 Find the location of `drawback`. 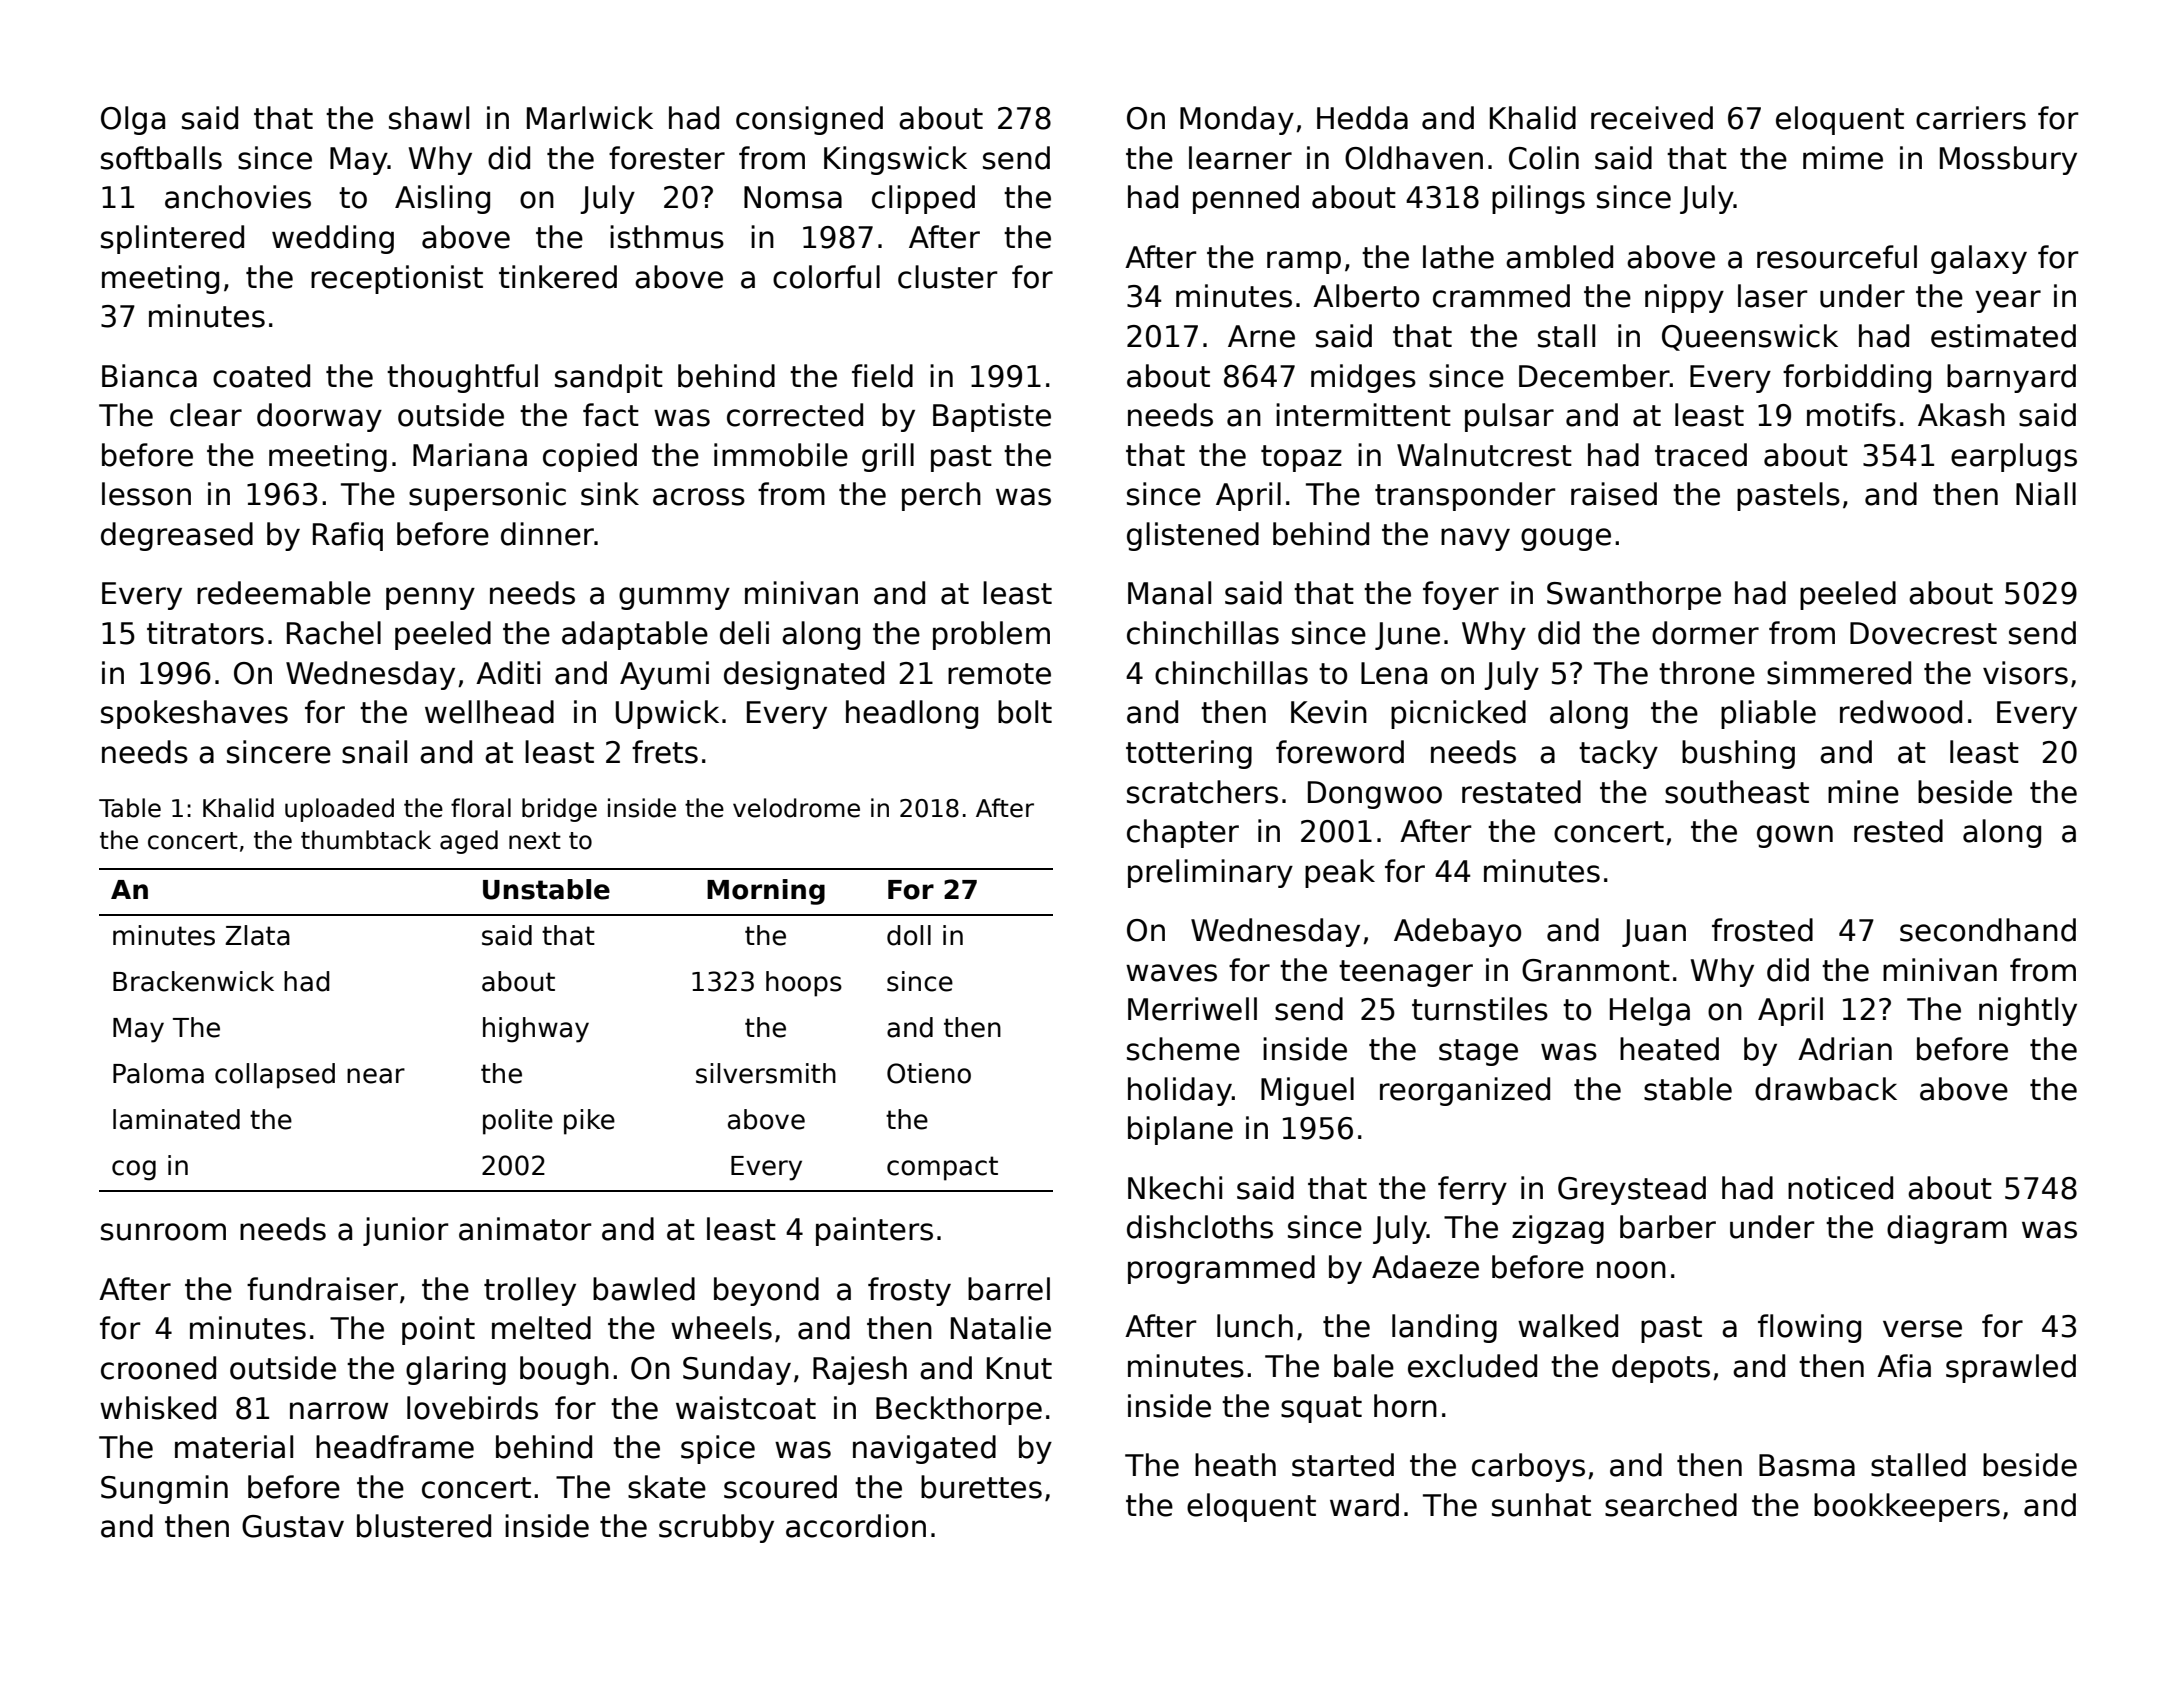

drawback is located at coordinates (1826, 1089).
